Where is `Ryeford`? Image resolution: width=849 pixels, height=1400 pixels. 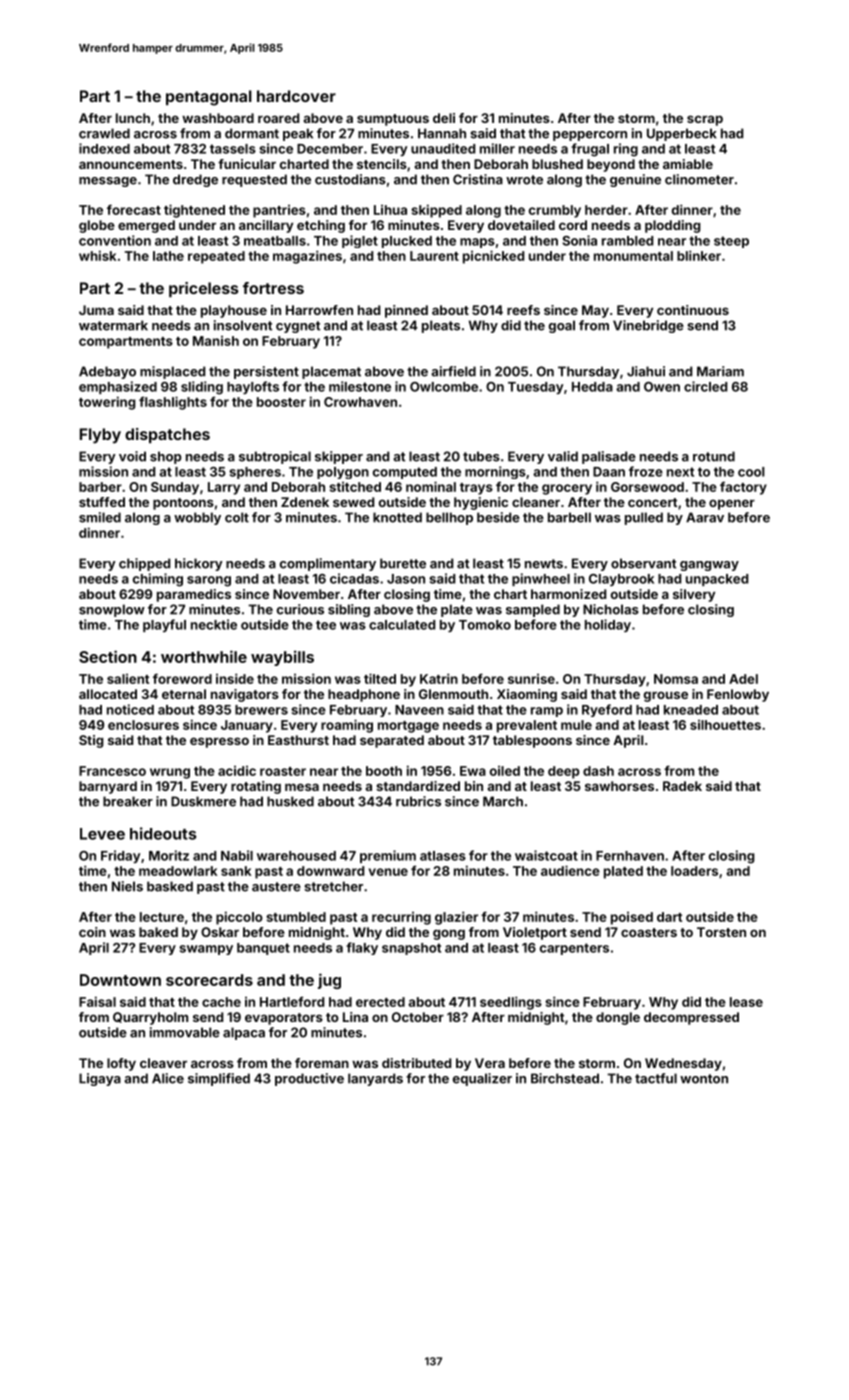 Ryeford is located at coordinates (607, 710).
